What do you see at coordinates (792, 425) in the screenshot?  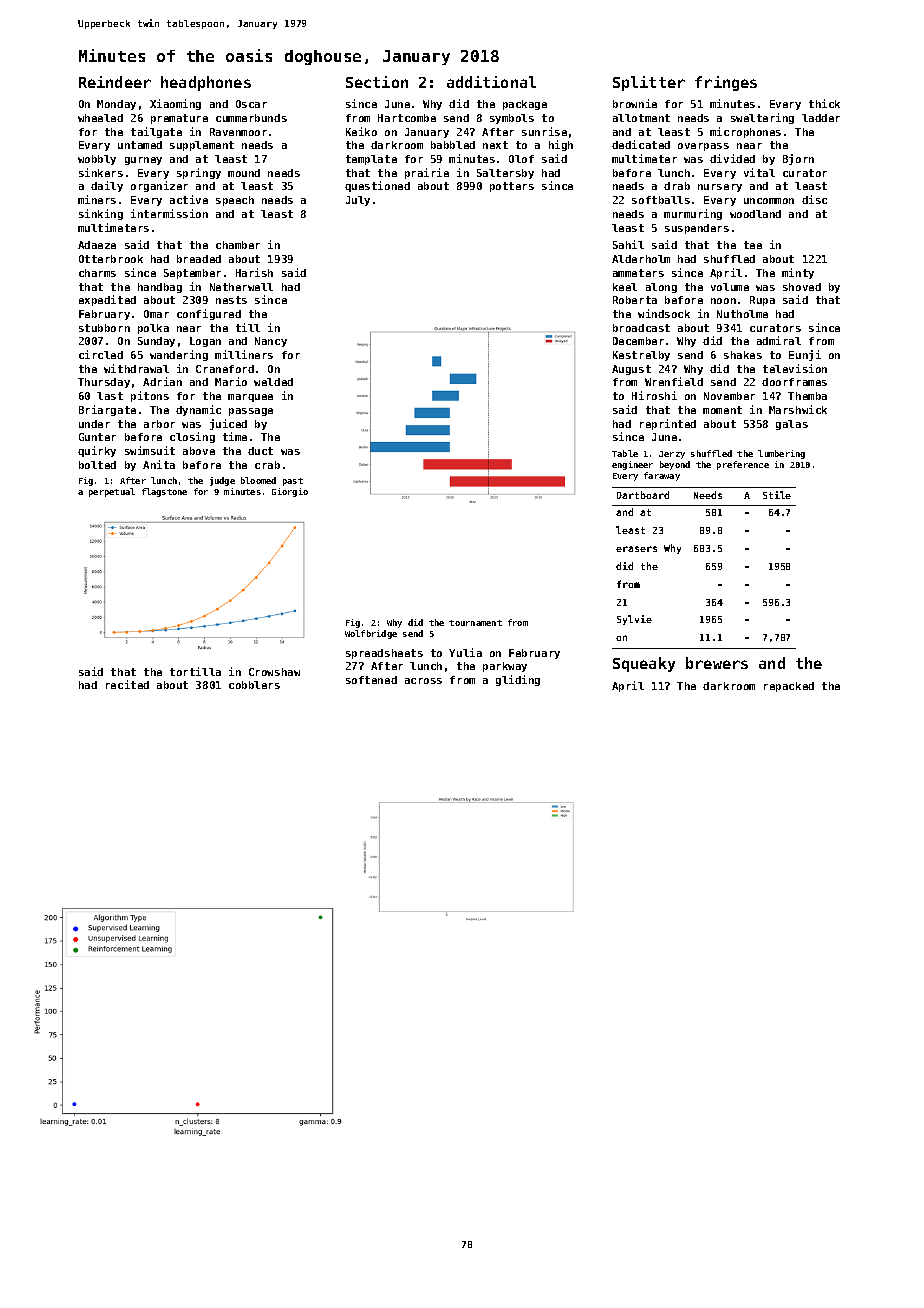 I see `galas` at bounding box center [792, 425].
